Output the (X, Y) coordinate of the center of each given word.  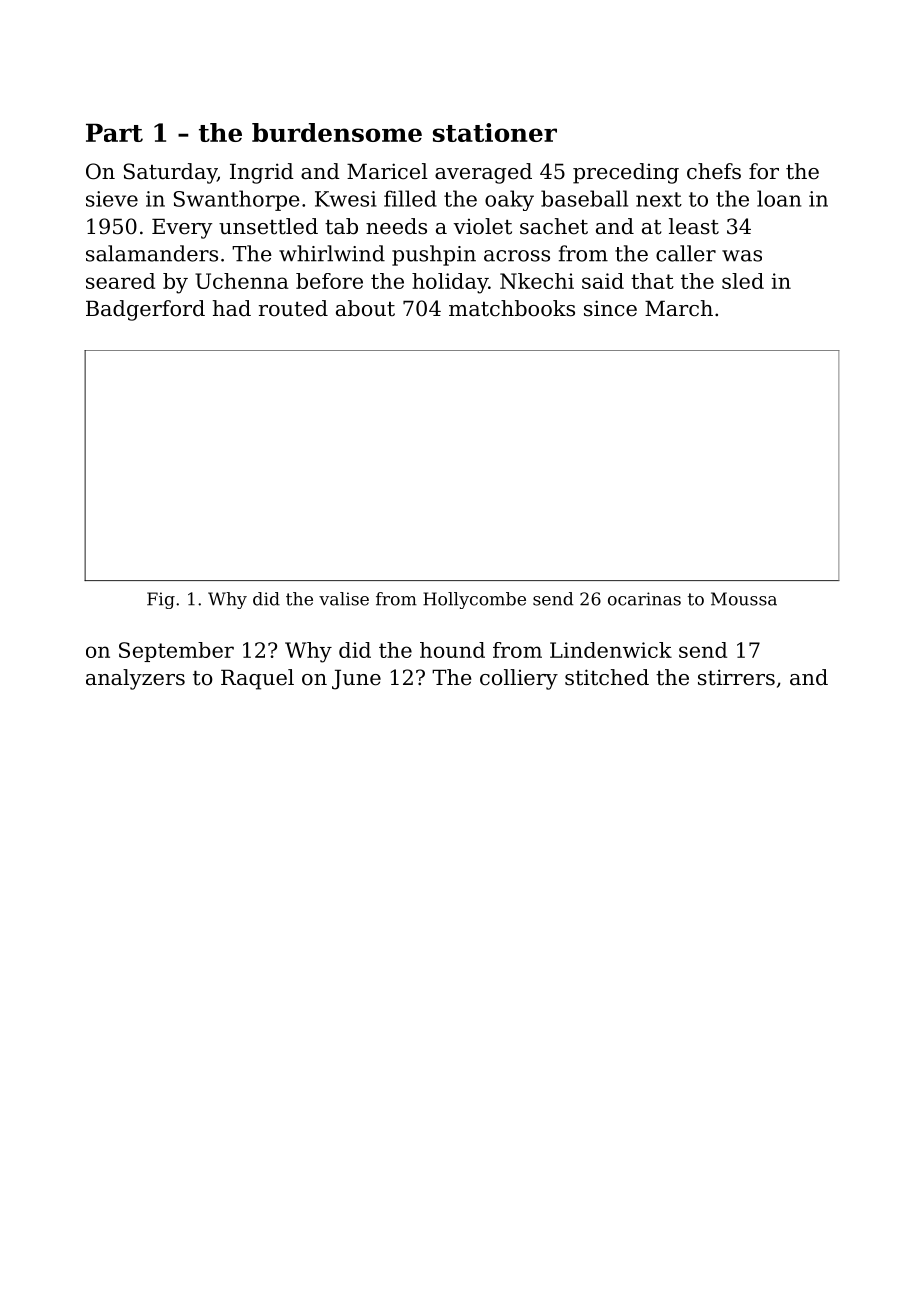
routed (293, 308)
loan (779, 198)
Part (114, 132)
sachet (554, 226)
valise (344, 599)
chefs (714, 171)
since (610, 308)
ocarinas (644, 599)
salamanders (152, 253)
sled (743, 281)
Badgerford (145, 310)
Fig (161, 600)
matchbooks (512, 308)
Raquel (257, 679)
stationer (495, 132)
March (679, 308)
